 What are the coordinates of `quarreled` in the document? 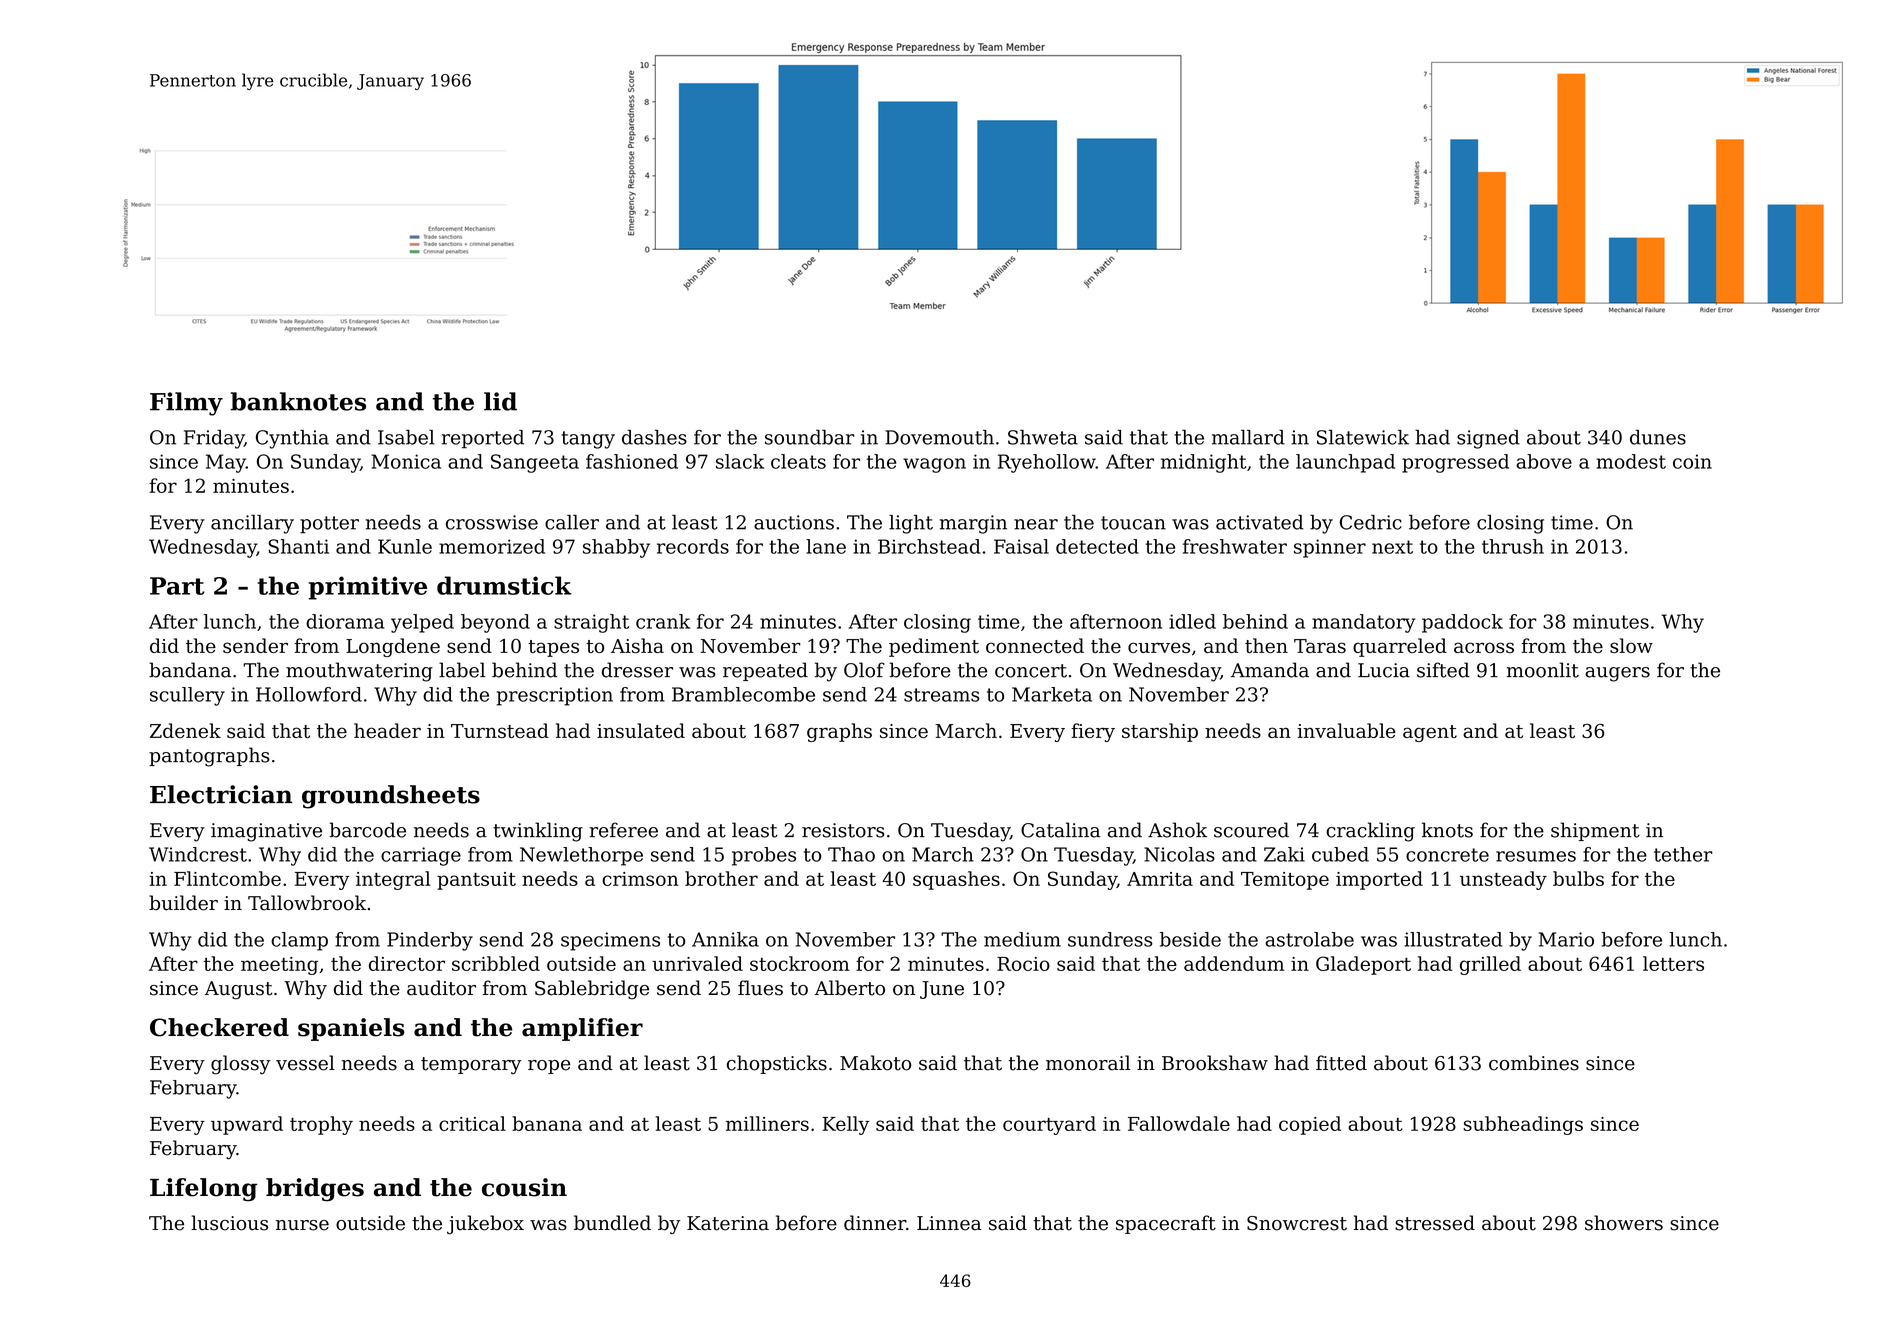 It's located at (1400, 647).
